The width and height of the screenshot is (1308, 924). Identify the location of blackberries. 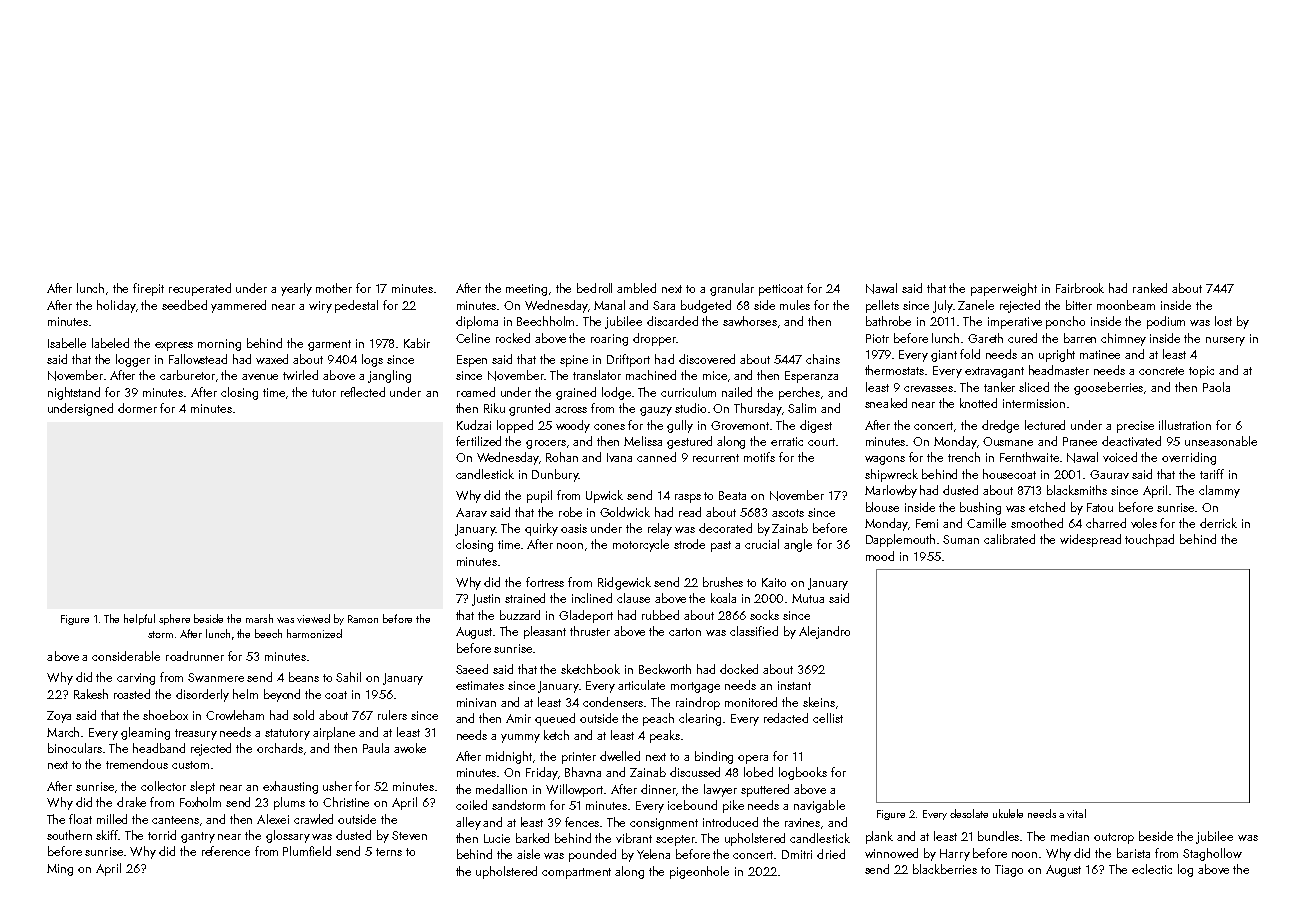
(945, 869).
